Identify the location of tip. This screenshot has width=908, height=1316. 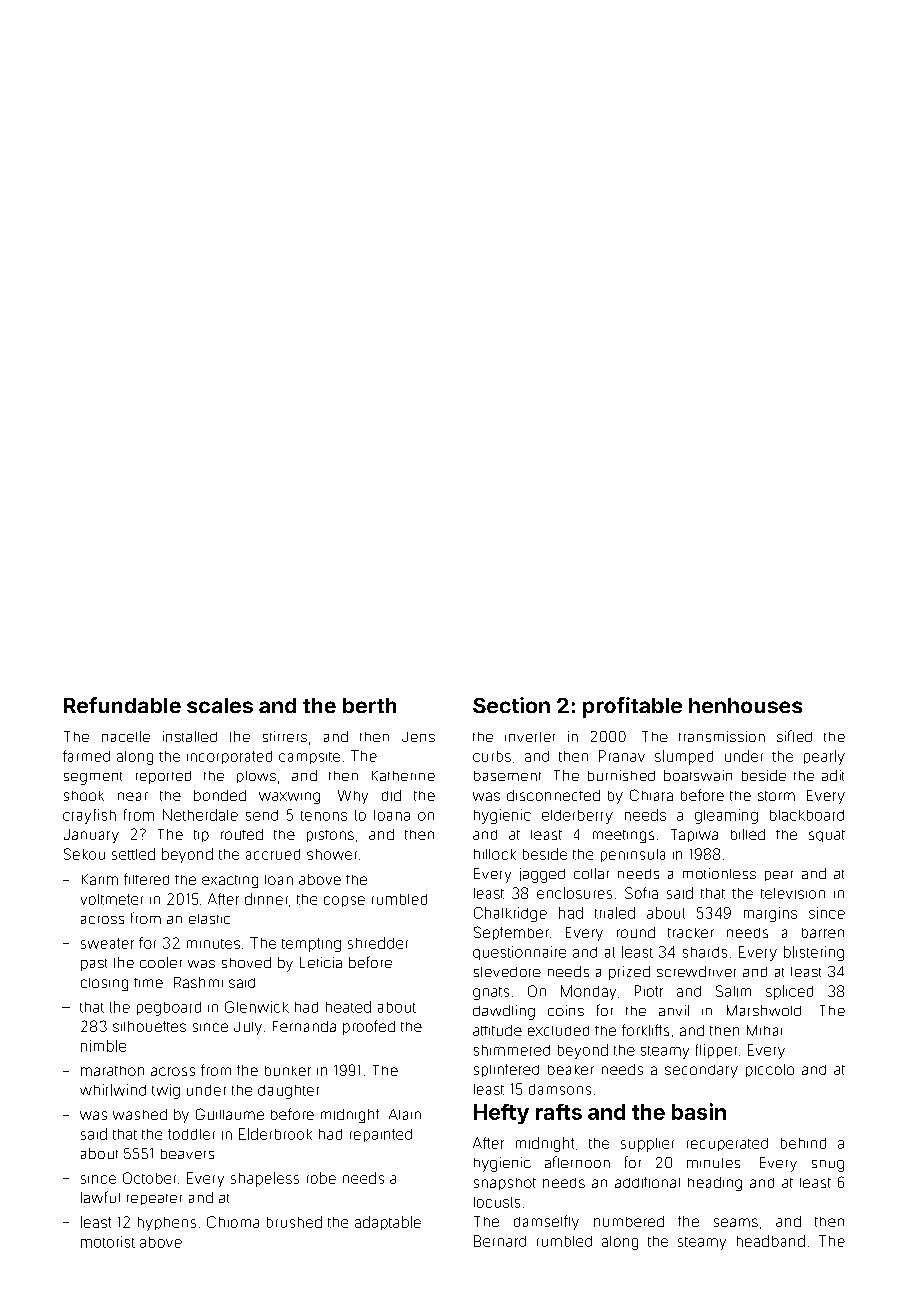
(201, 836).
